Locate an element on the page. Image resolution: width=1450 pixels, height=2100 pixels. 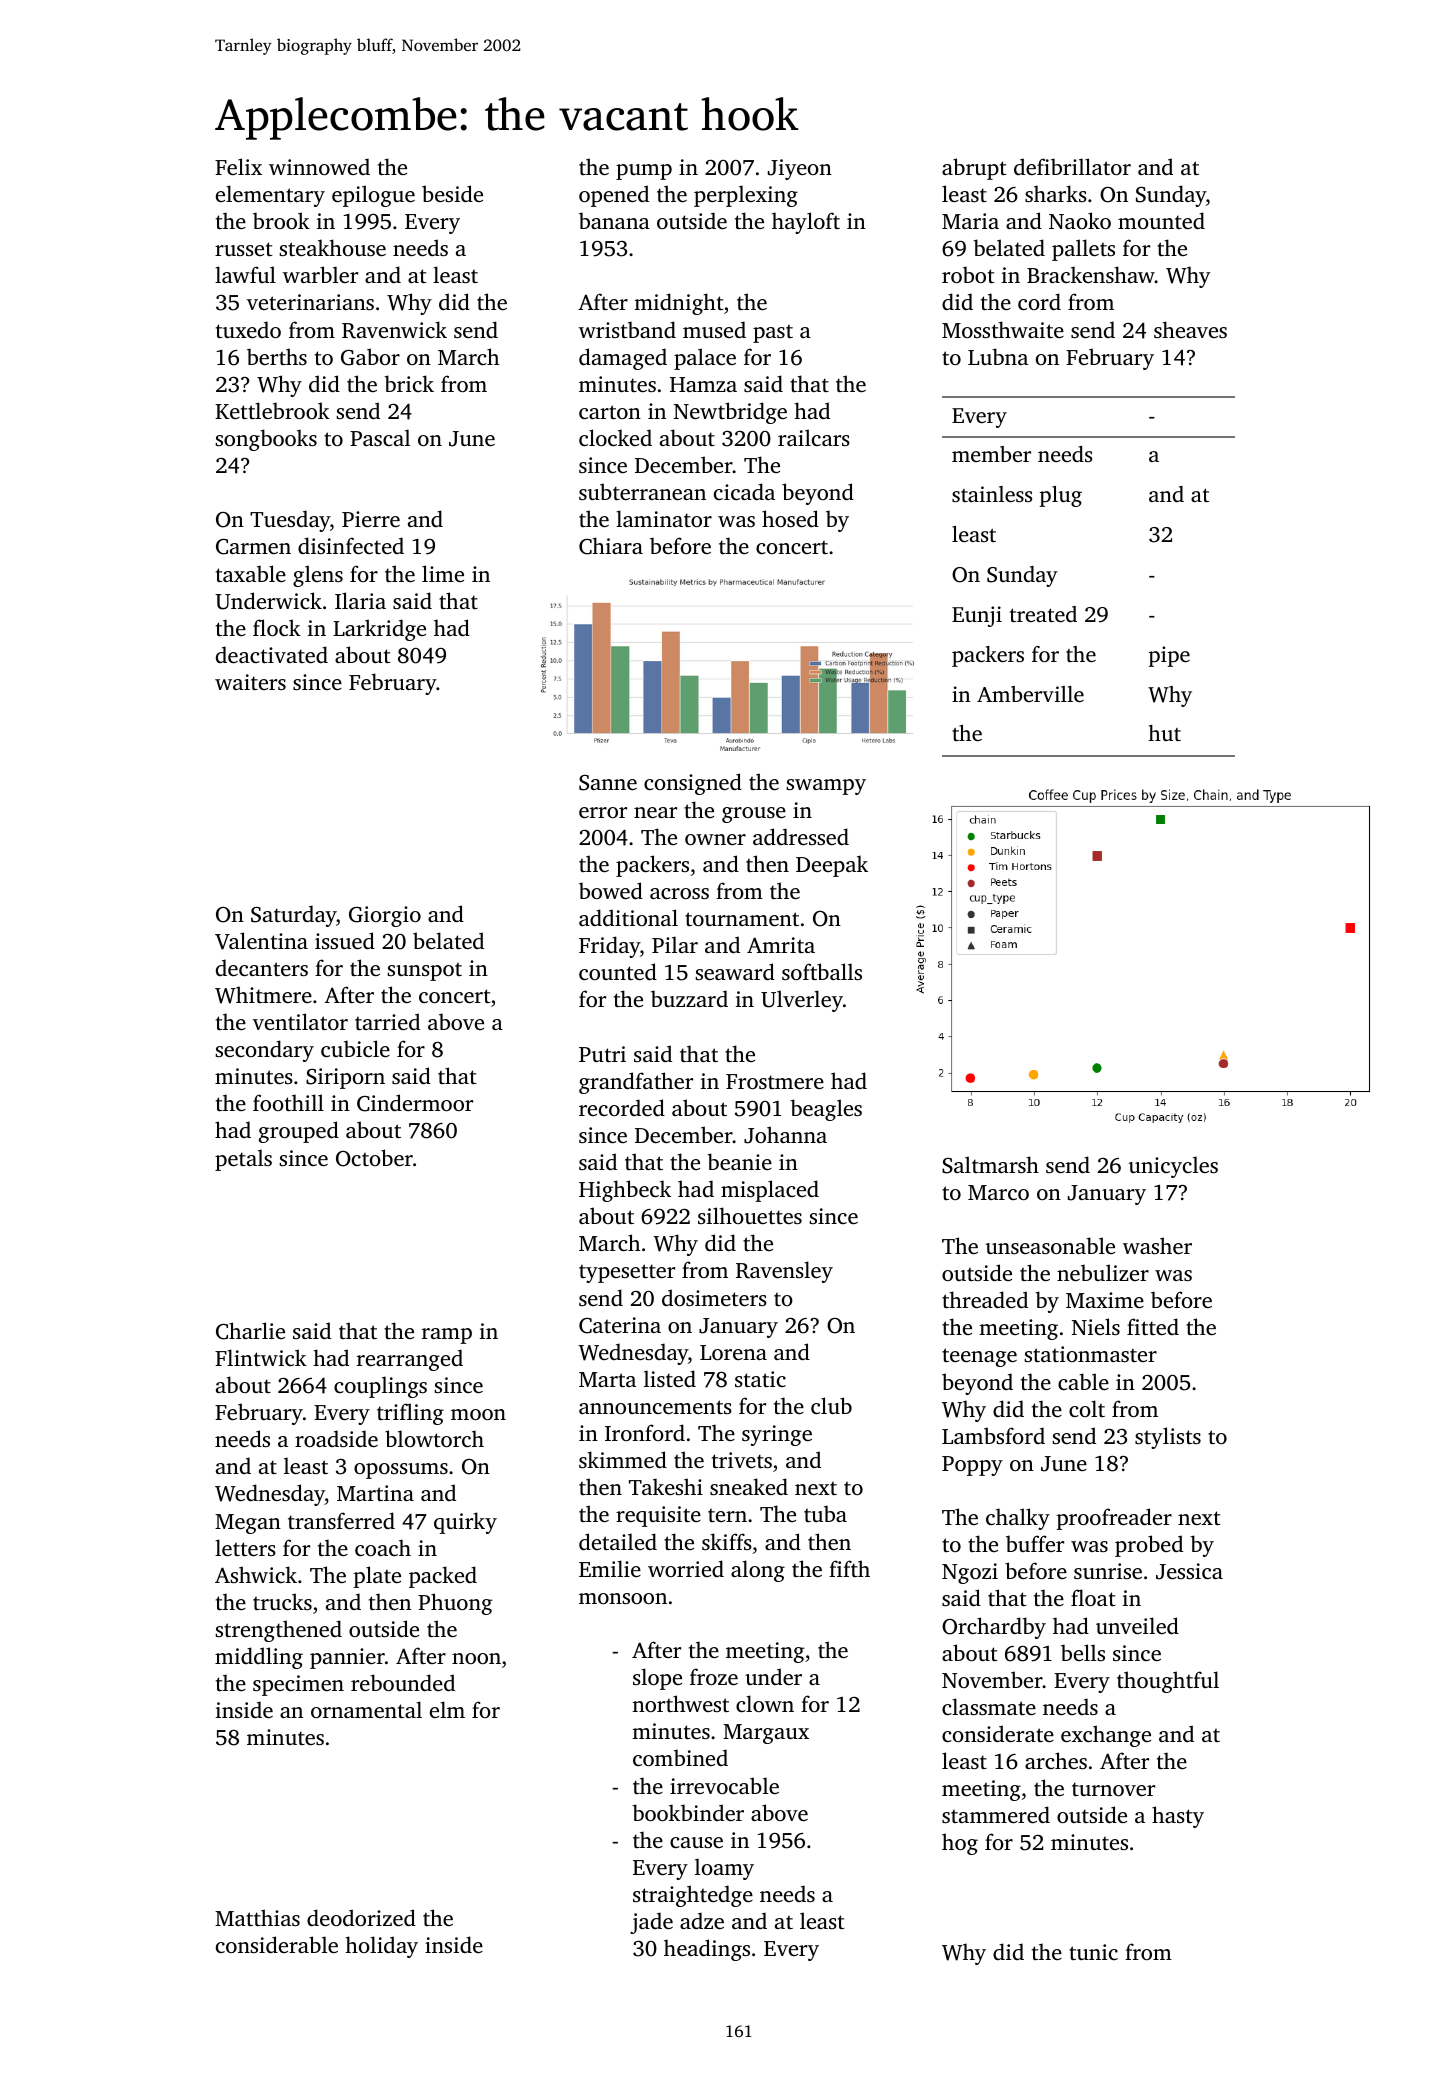
Megan is located at coordinates (248, 1524).
